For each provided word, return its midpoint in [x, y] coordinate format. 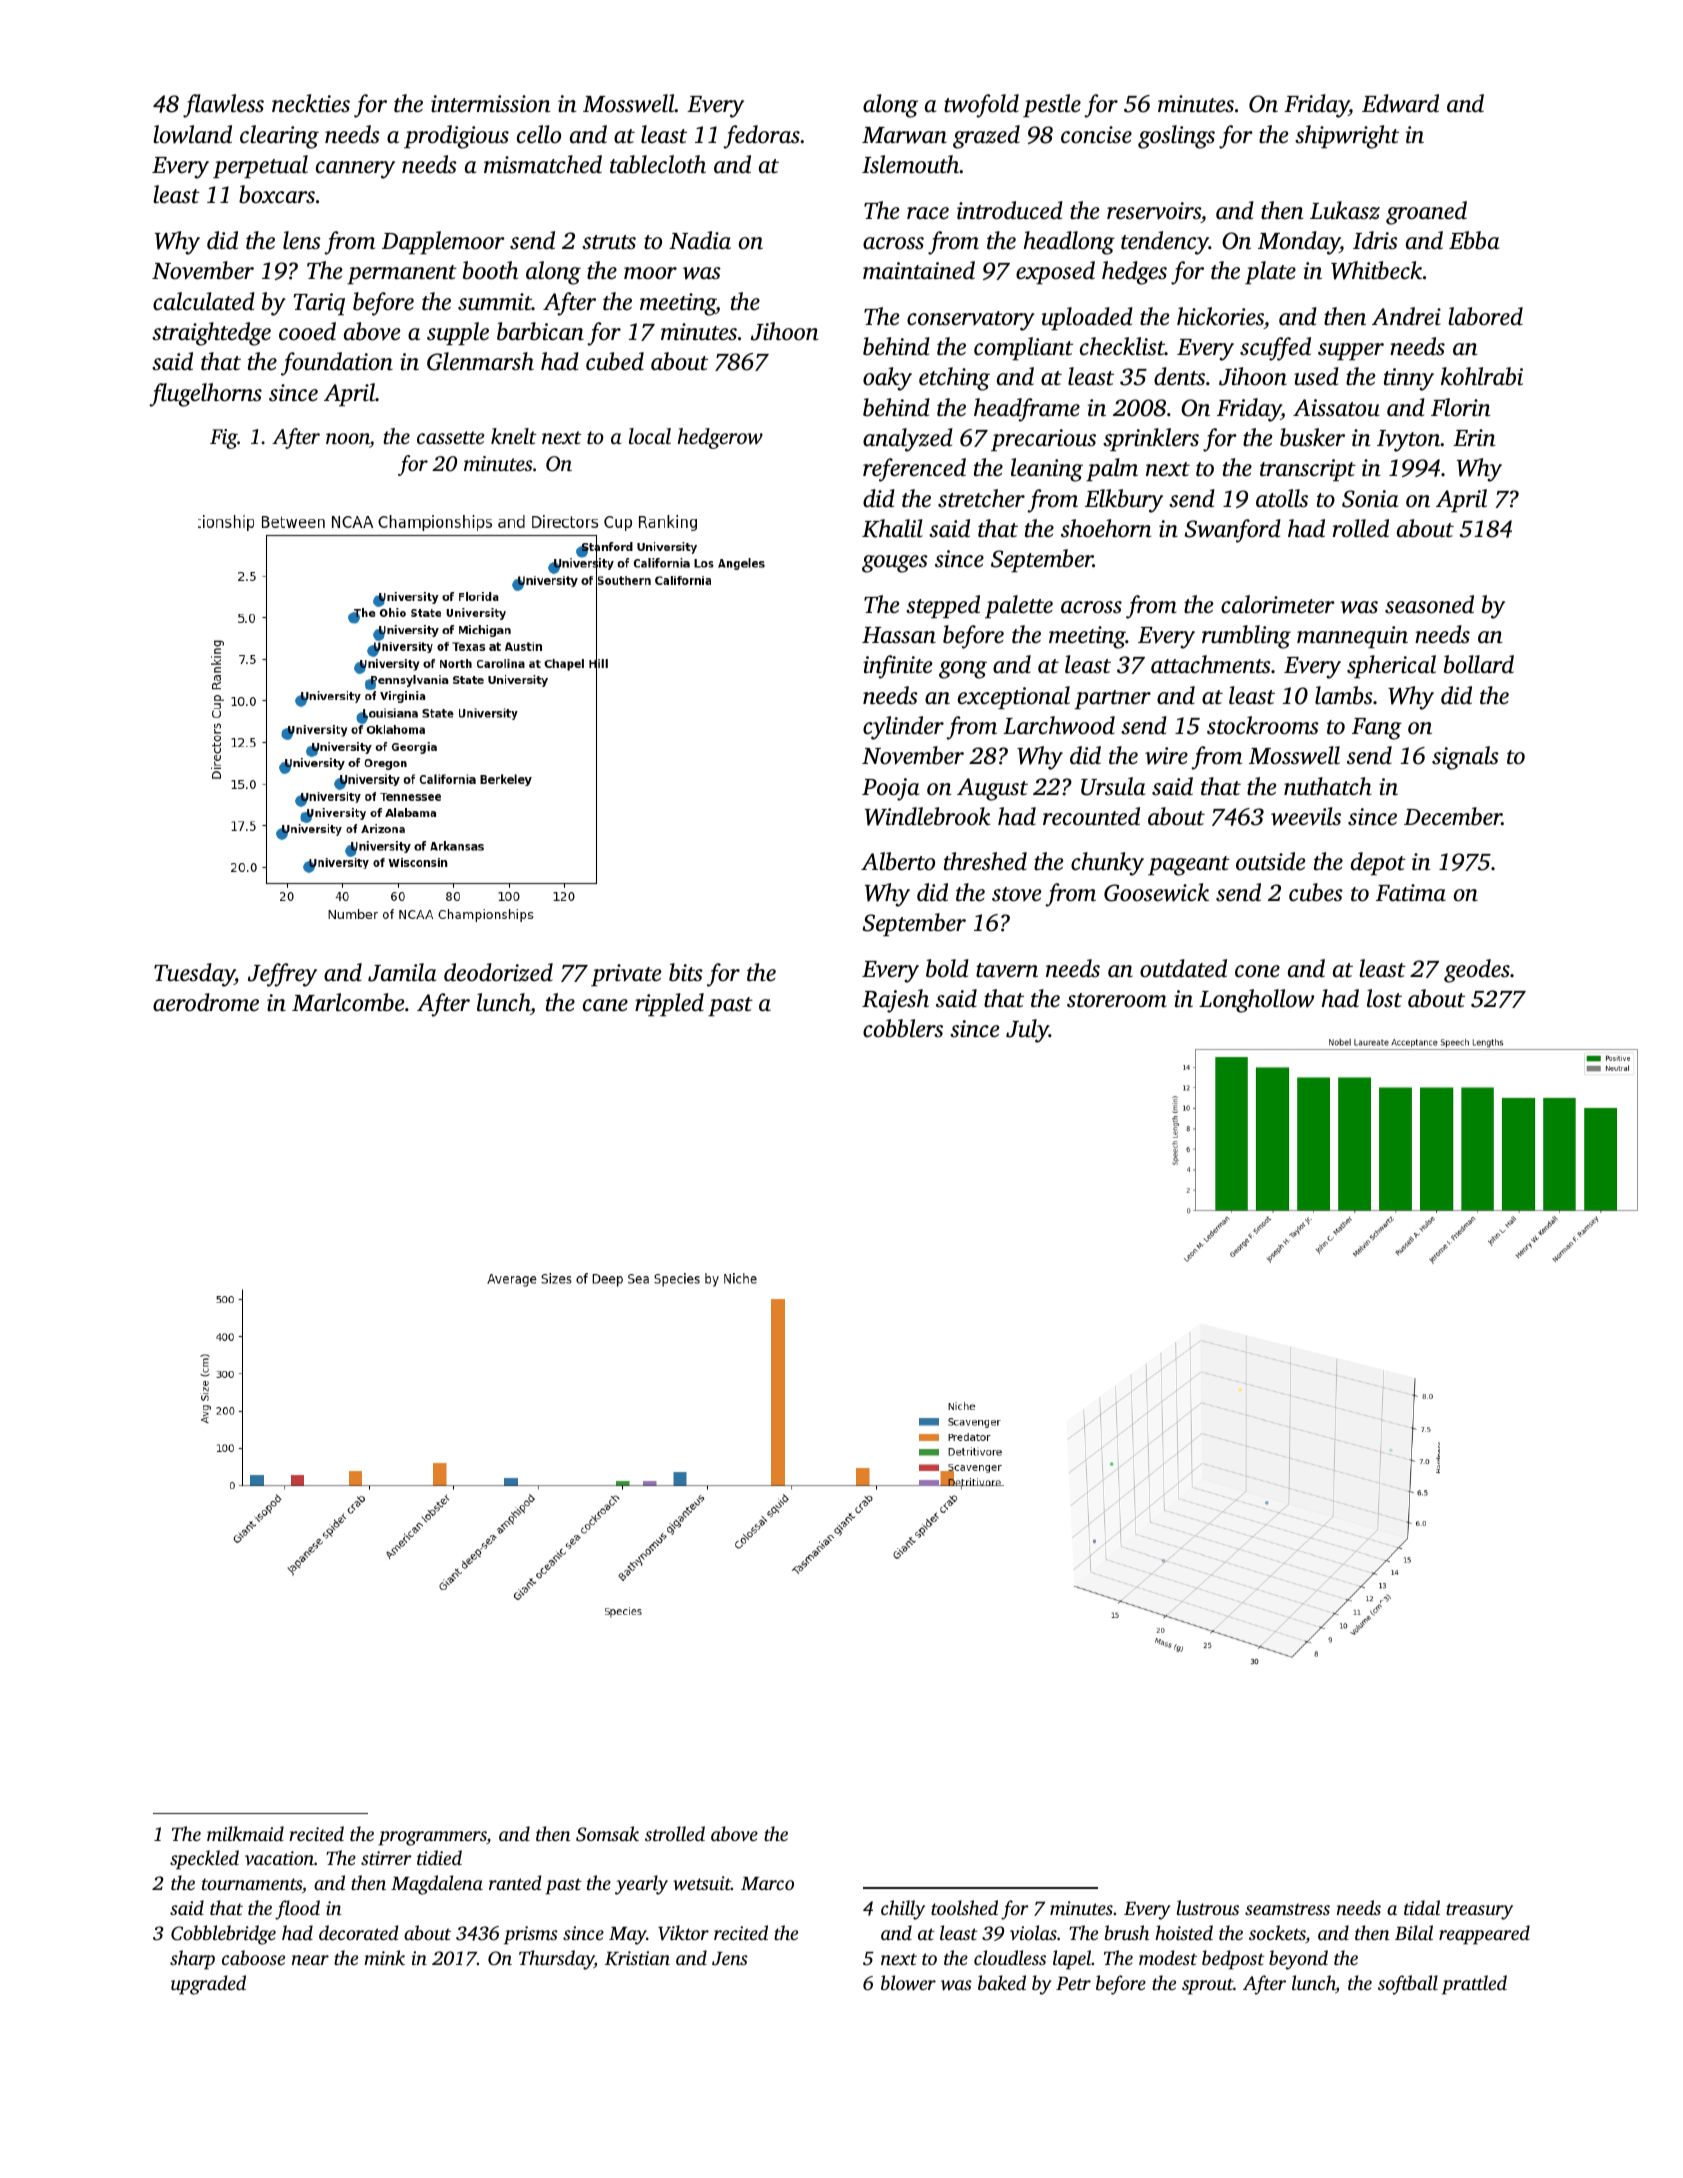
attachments [1211, 664]
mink [384, 1957]
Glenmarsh [480, 361]
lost [1384, 998]
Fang [1377, 729]
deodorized [498, 972]
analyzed [908, 440]
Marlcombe [348, 1002]
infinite [898, 667]
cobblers [903, 1028]
